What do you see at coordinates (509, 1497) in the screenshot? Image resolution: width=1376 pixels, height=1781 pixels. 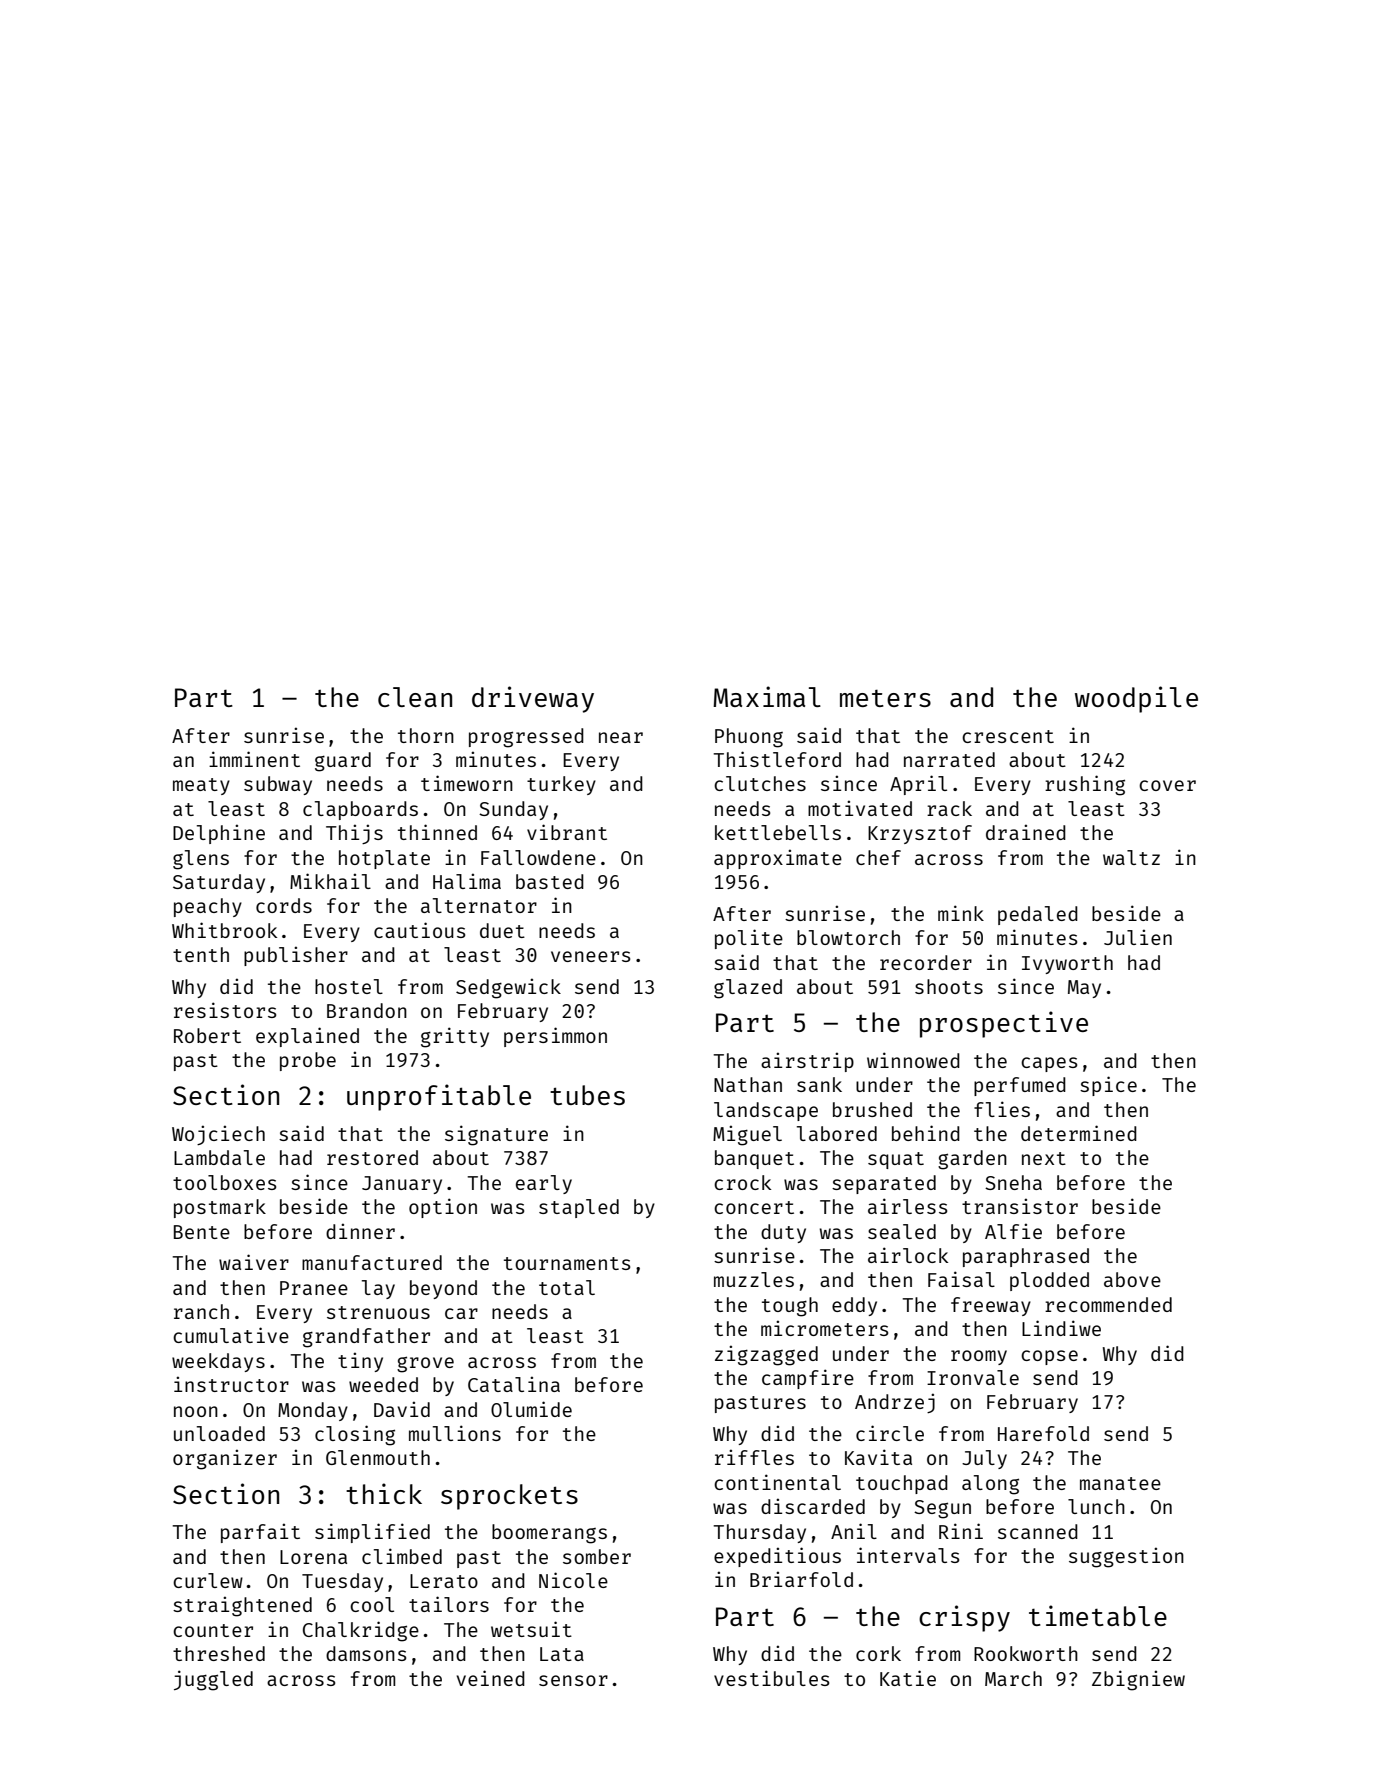 I see `sprockets` at bounding box center [509, 1497].
